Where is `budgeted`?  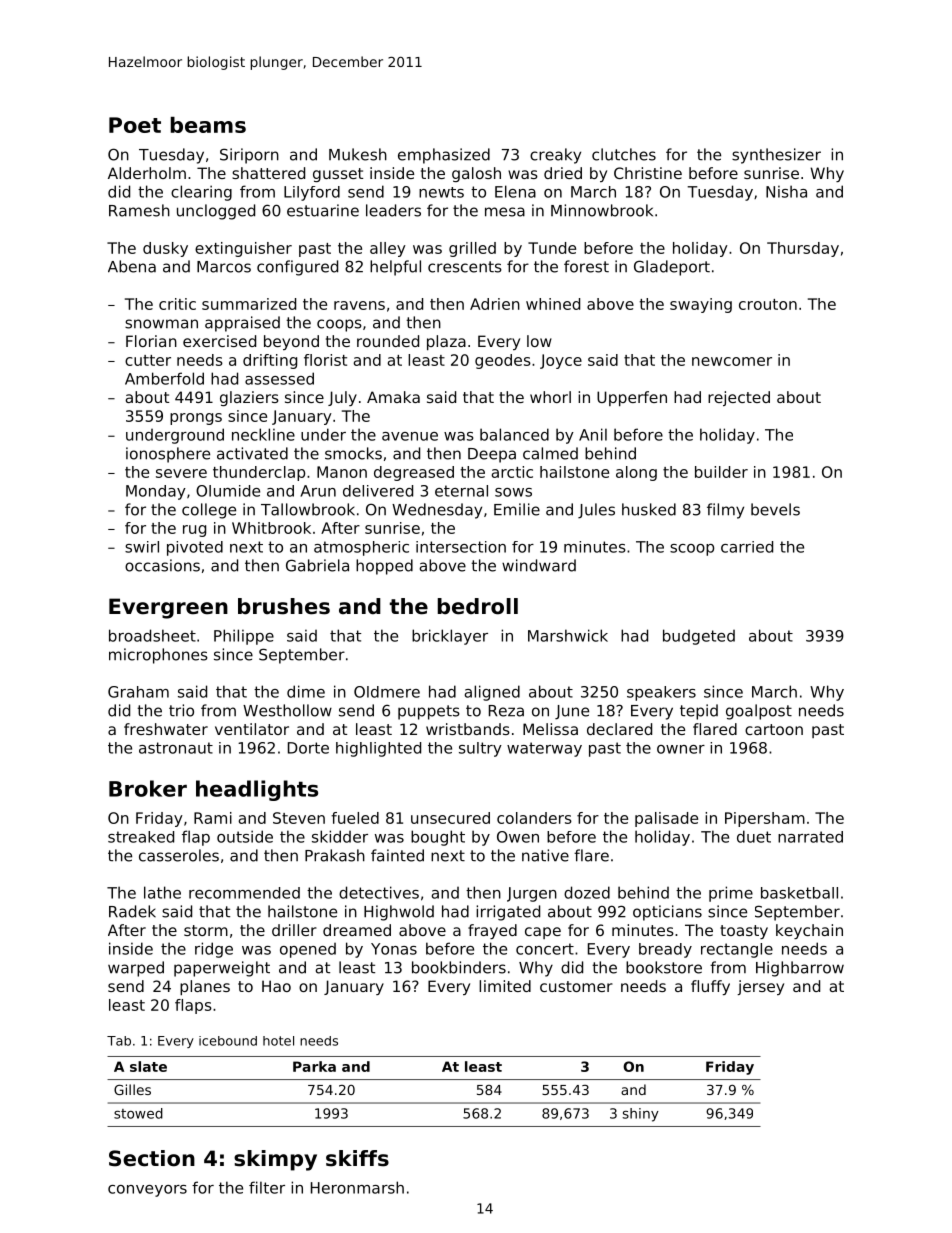 budgeted is located at coordinates (699, 637).
